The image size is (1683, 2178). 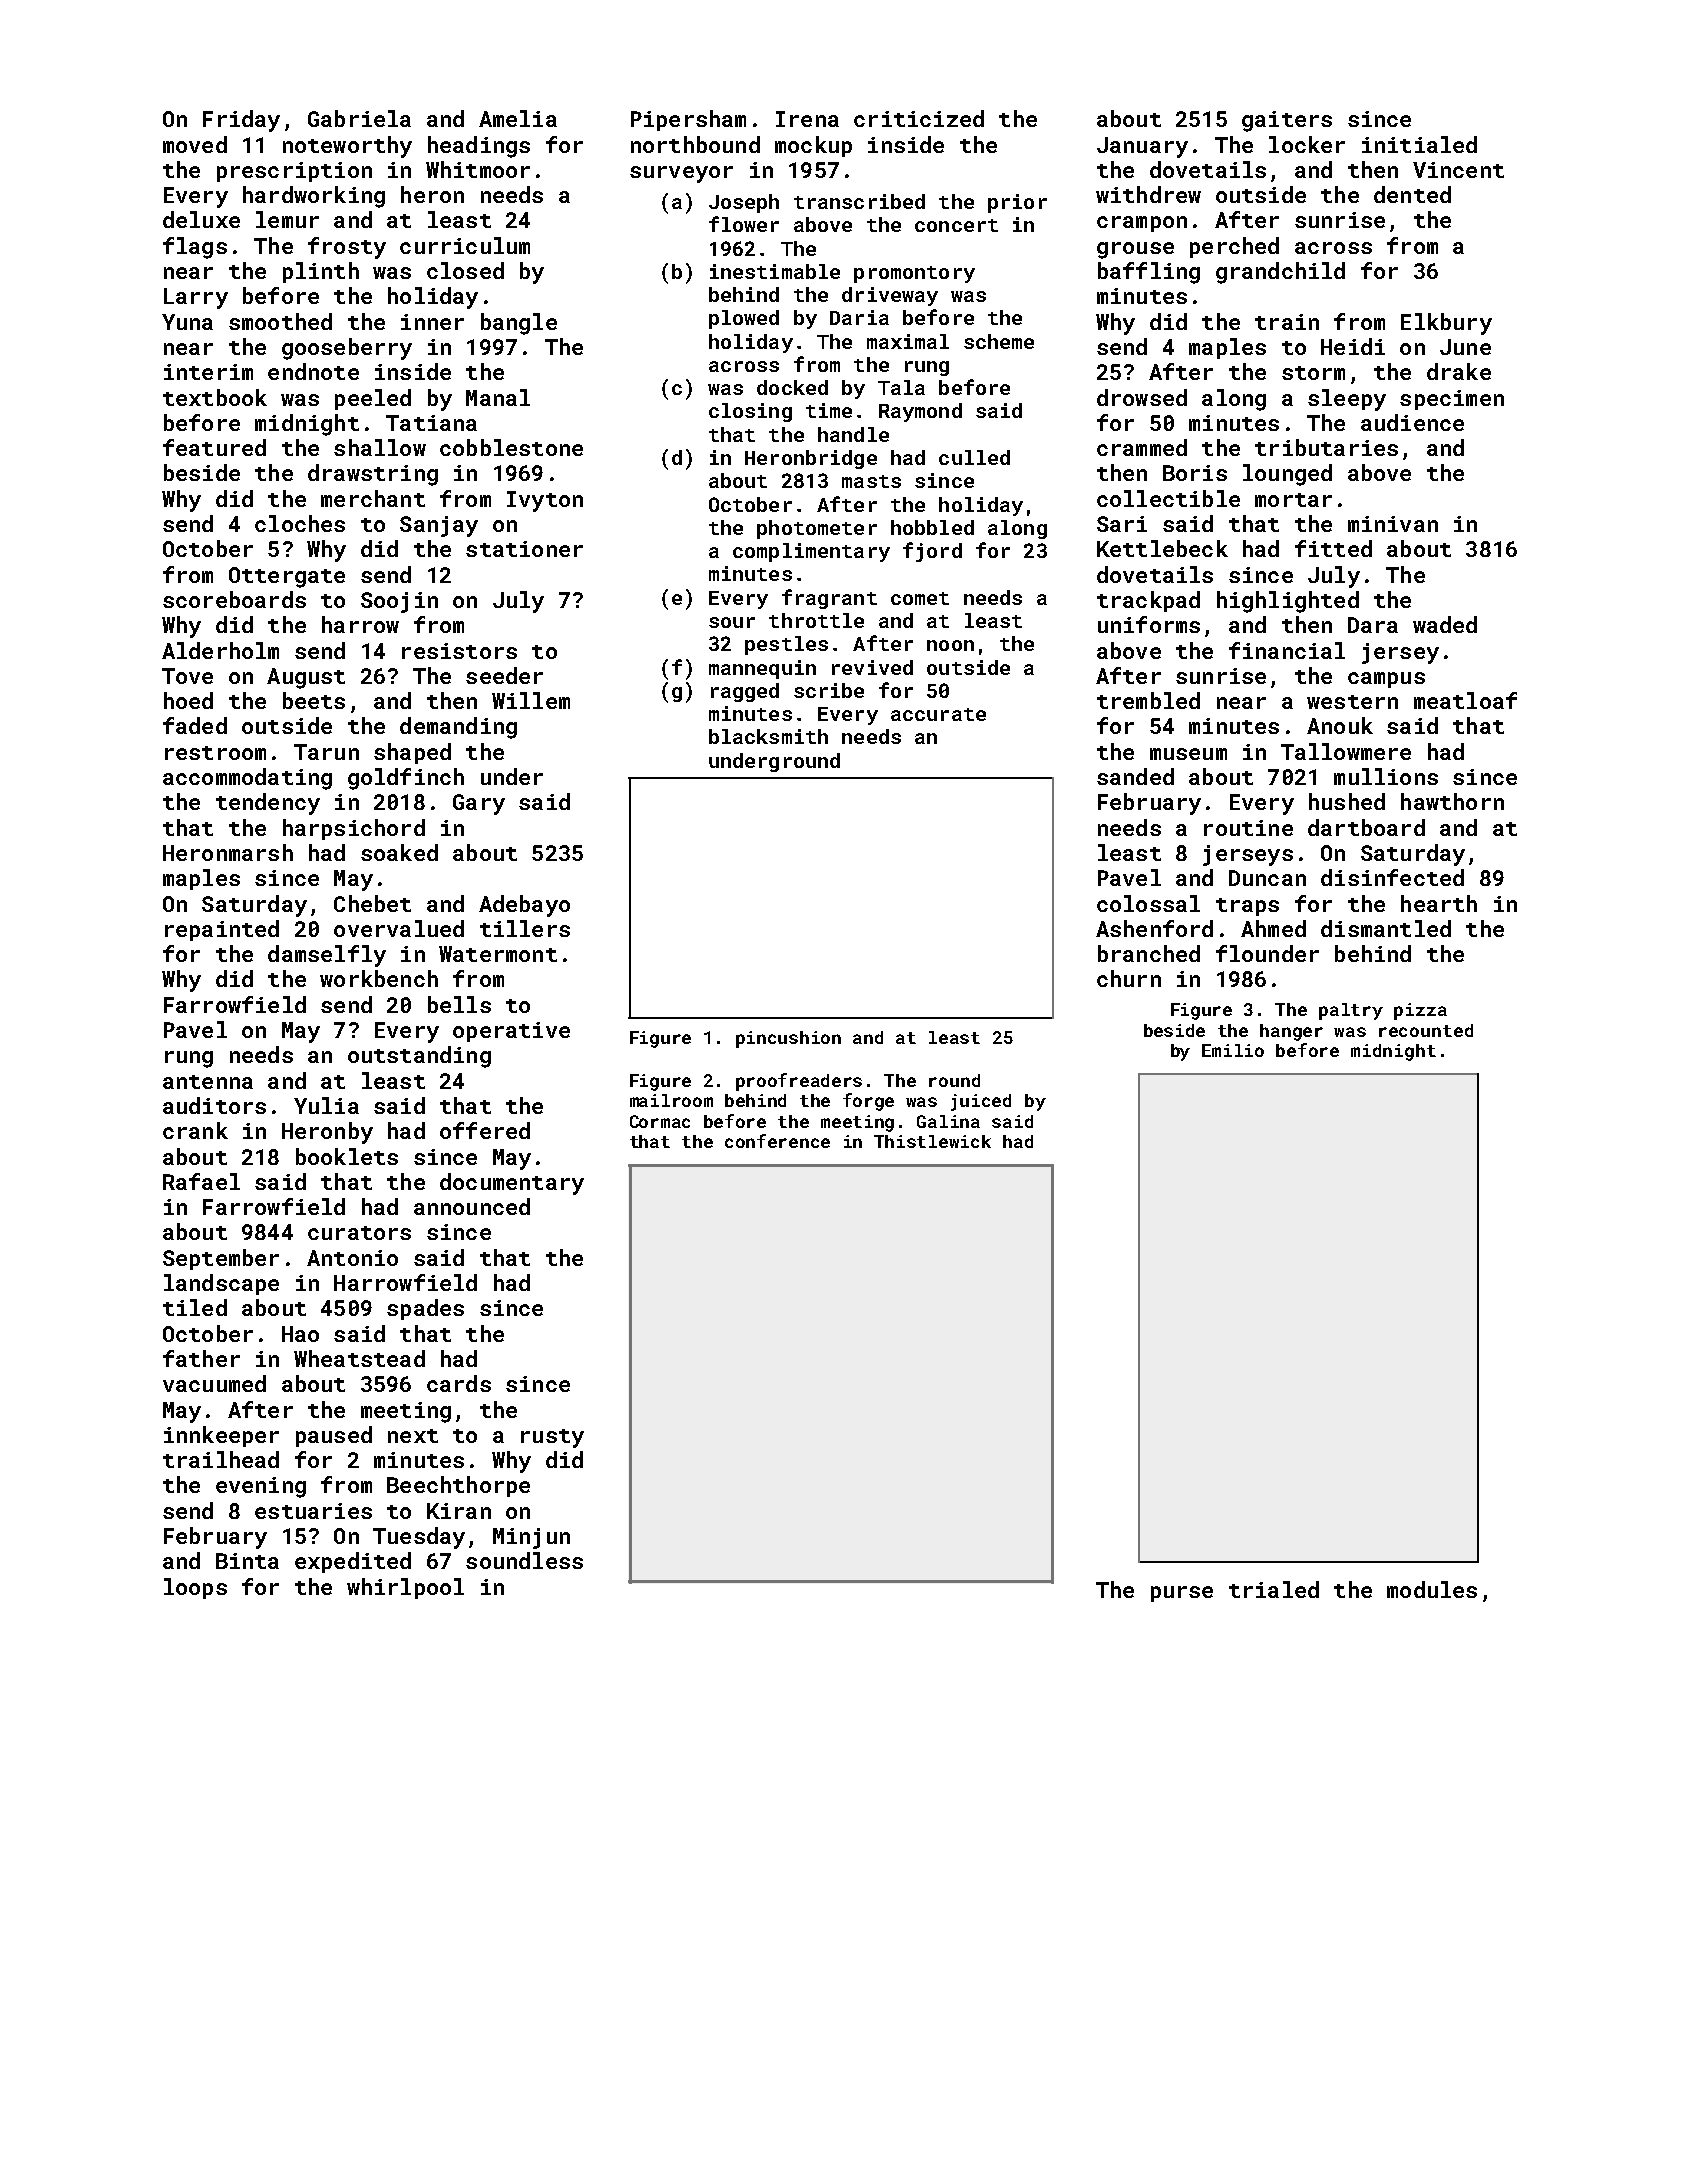 I want to click on Whitmoor, so click(x=478, y=169).
